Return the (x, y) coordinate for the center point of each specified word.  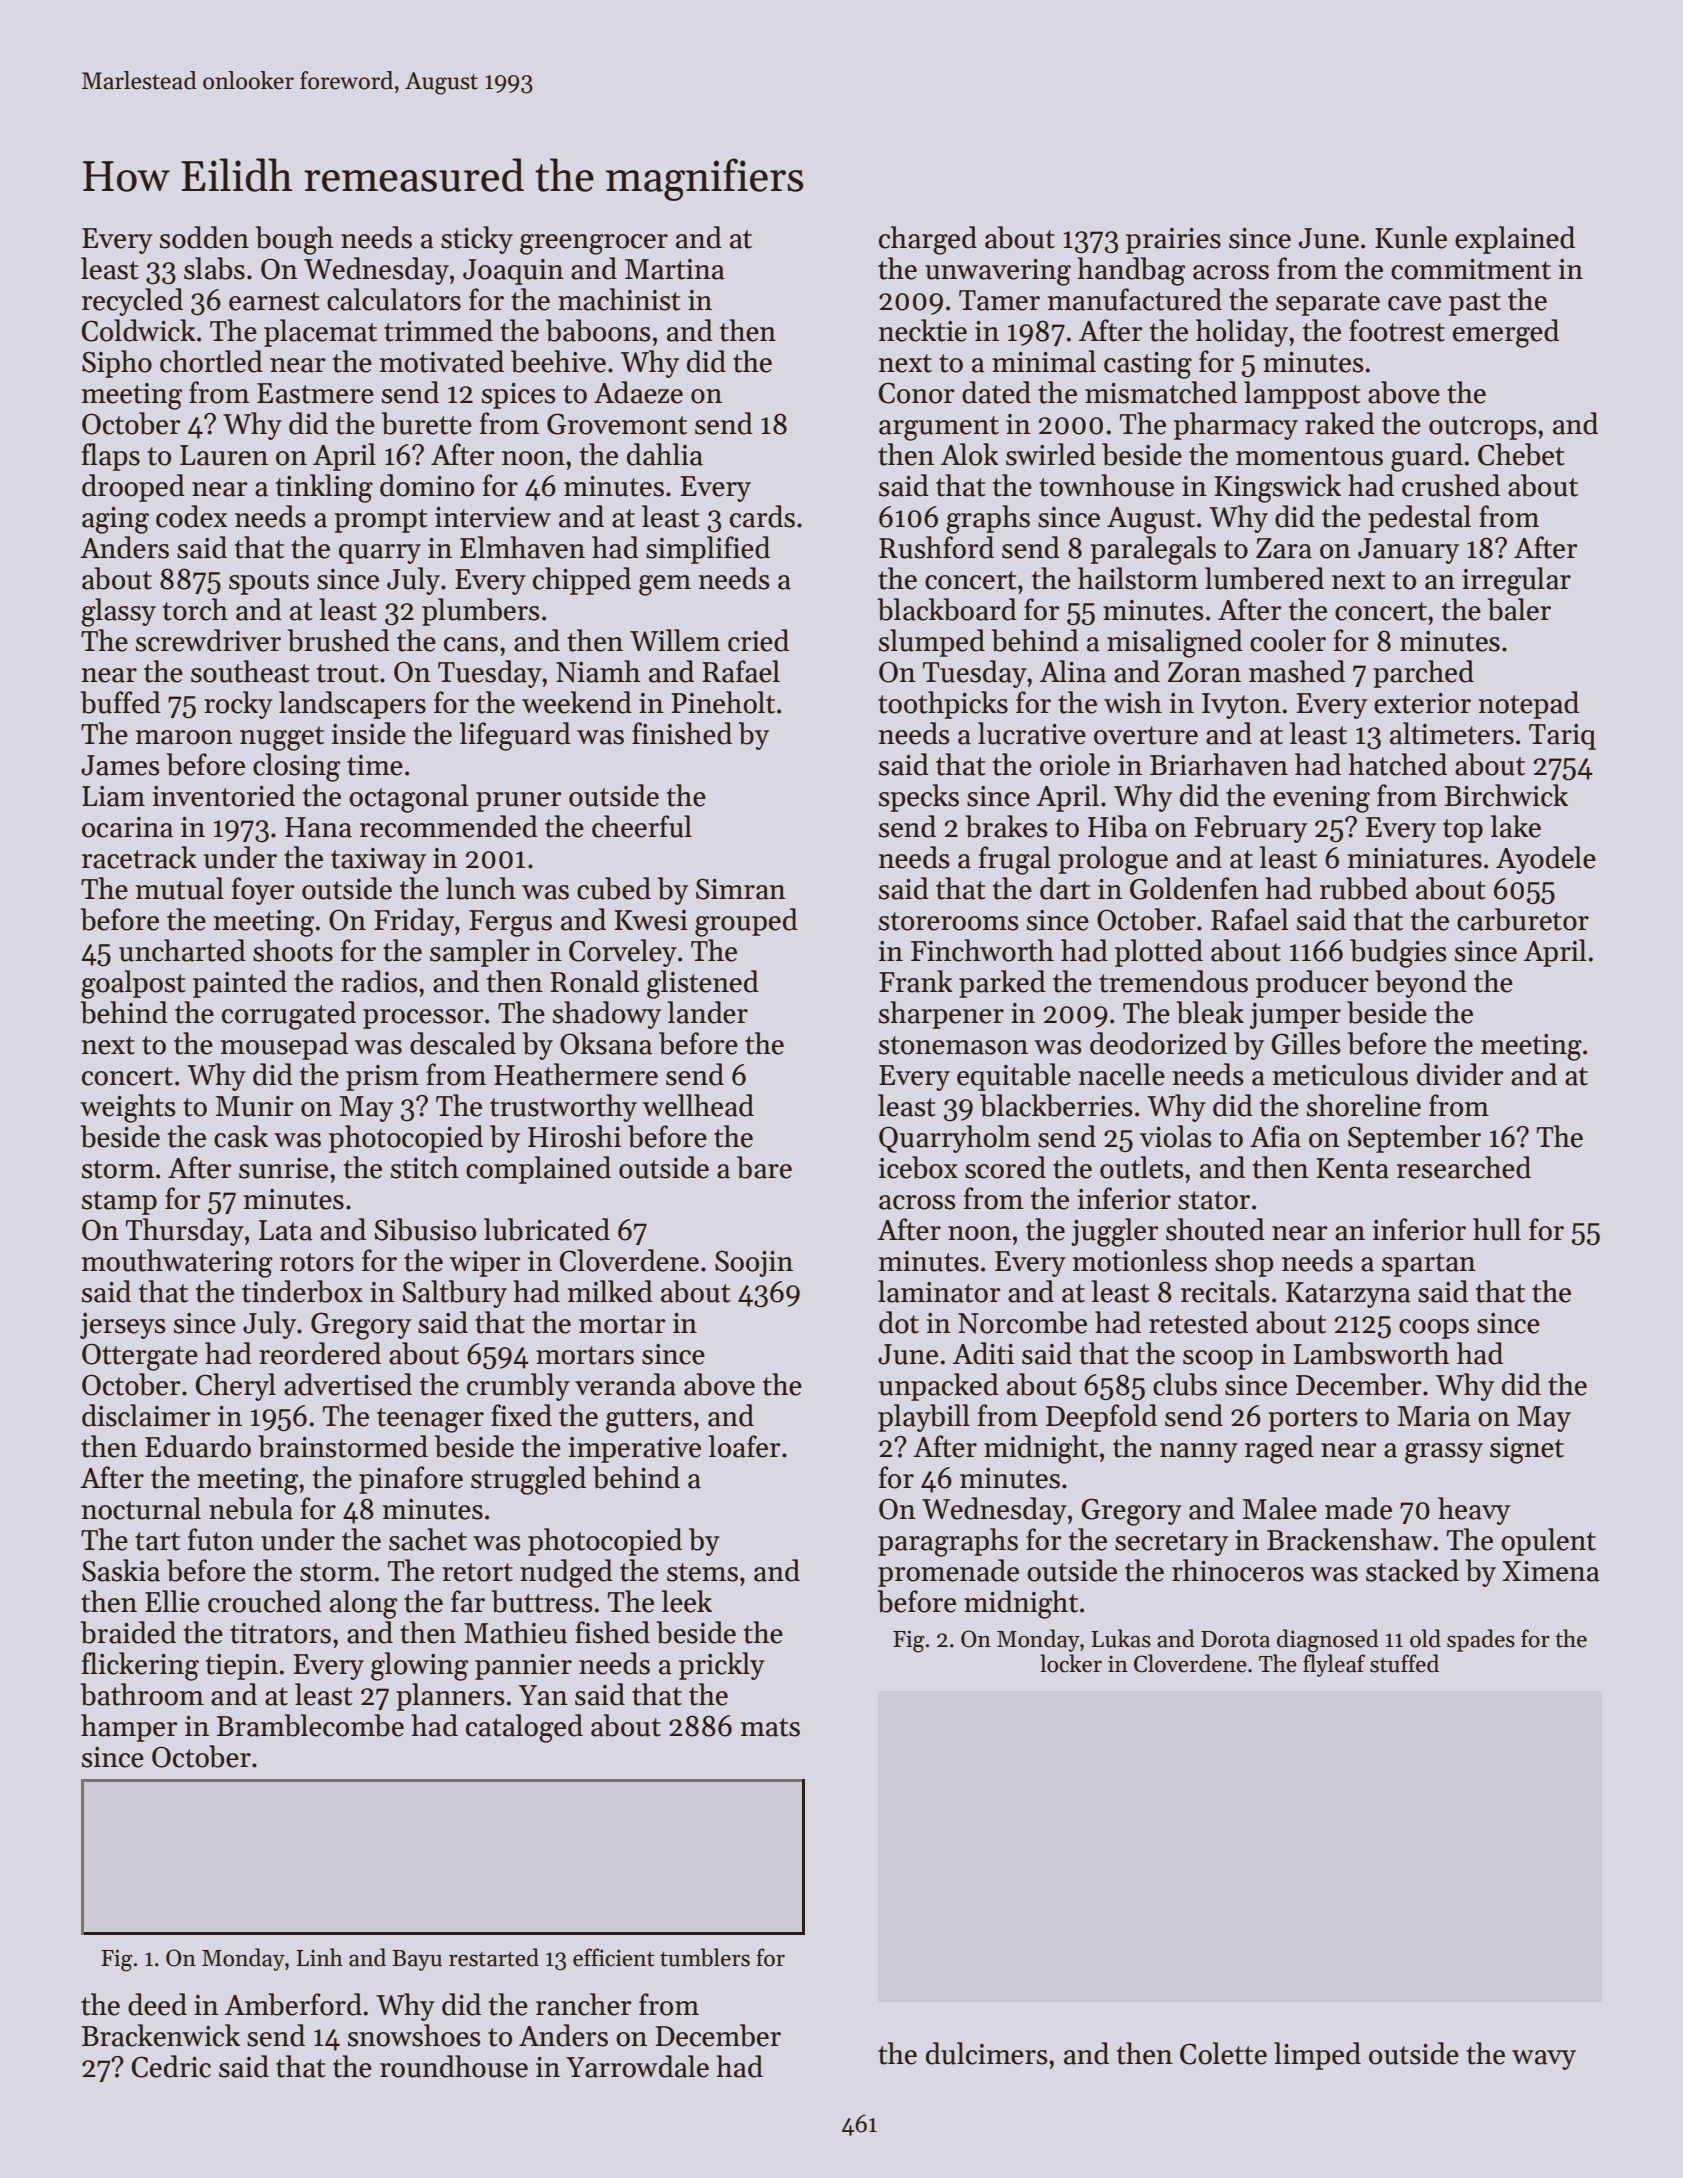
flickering (140, 1666)
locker (1071, 1663)
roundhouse (454, 2066)
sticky (477, 240)
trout (348, 673)
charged (928, 240)
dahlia (665, 454)
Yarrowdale (637, 2066)
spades (1481, 1640)
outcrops (1483, 428)
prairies (1173, 241)
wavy (1544, 2060)
